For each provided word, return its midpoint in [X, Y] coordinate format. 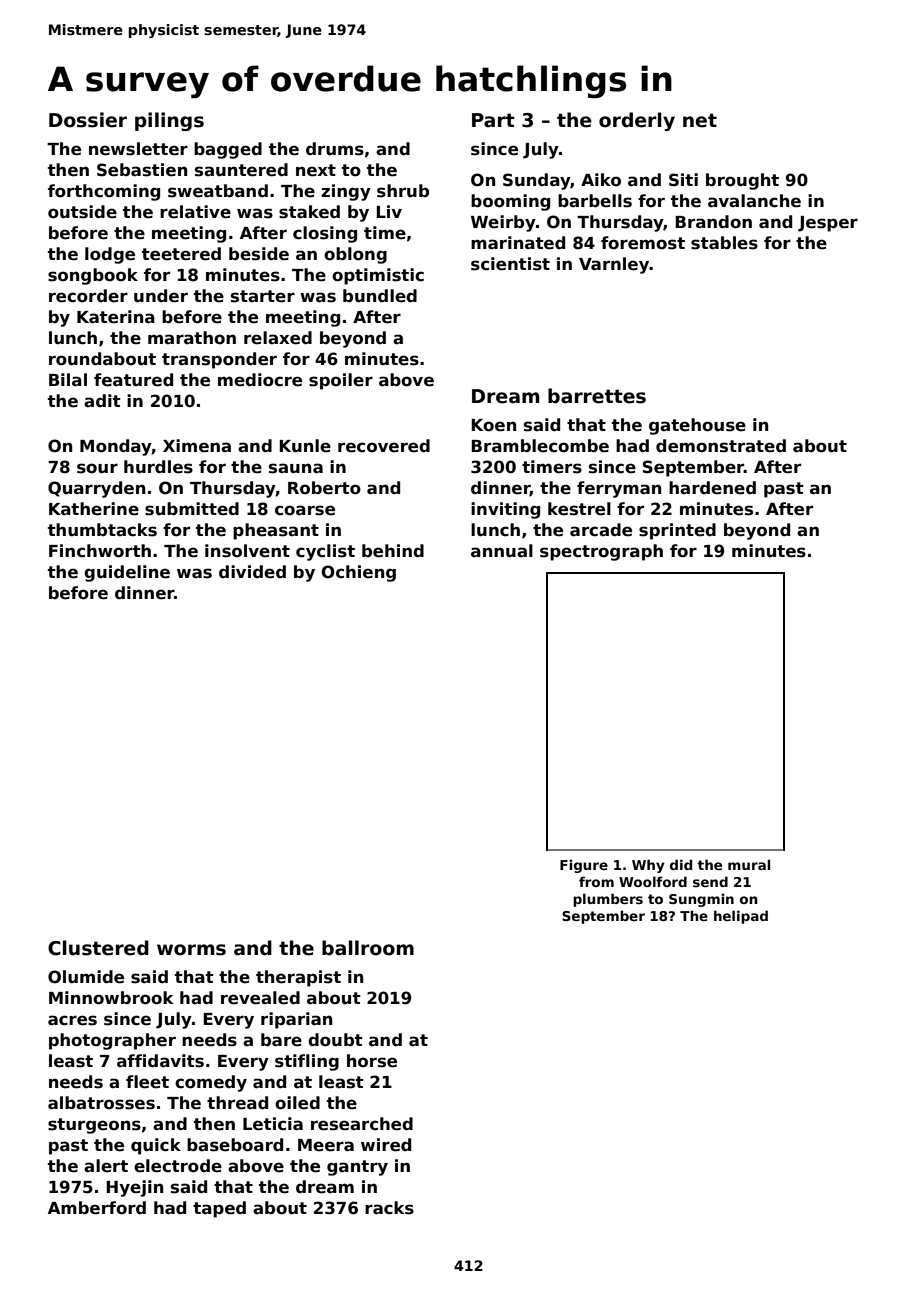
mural [749, 864]
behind [393, 551]
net [700, 120]
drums [335, 149]
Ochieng [358, 573]
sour [97, 468]
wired [386, 1145]
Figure [584, 866]
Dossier [88, 120]
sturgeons [94, 1126]
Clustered [98, 948]
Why [648, 866]
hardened [712, 488]
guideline [127, 573]
